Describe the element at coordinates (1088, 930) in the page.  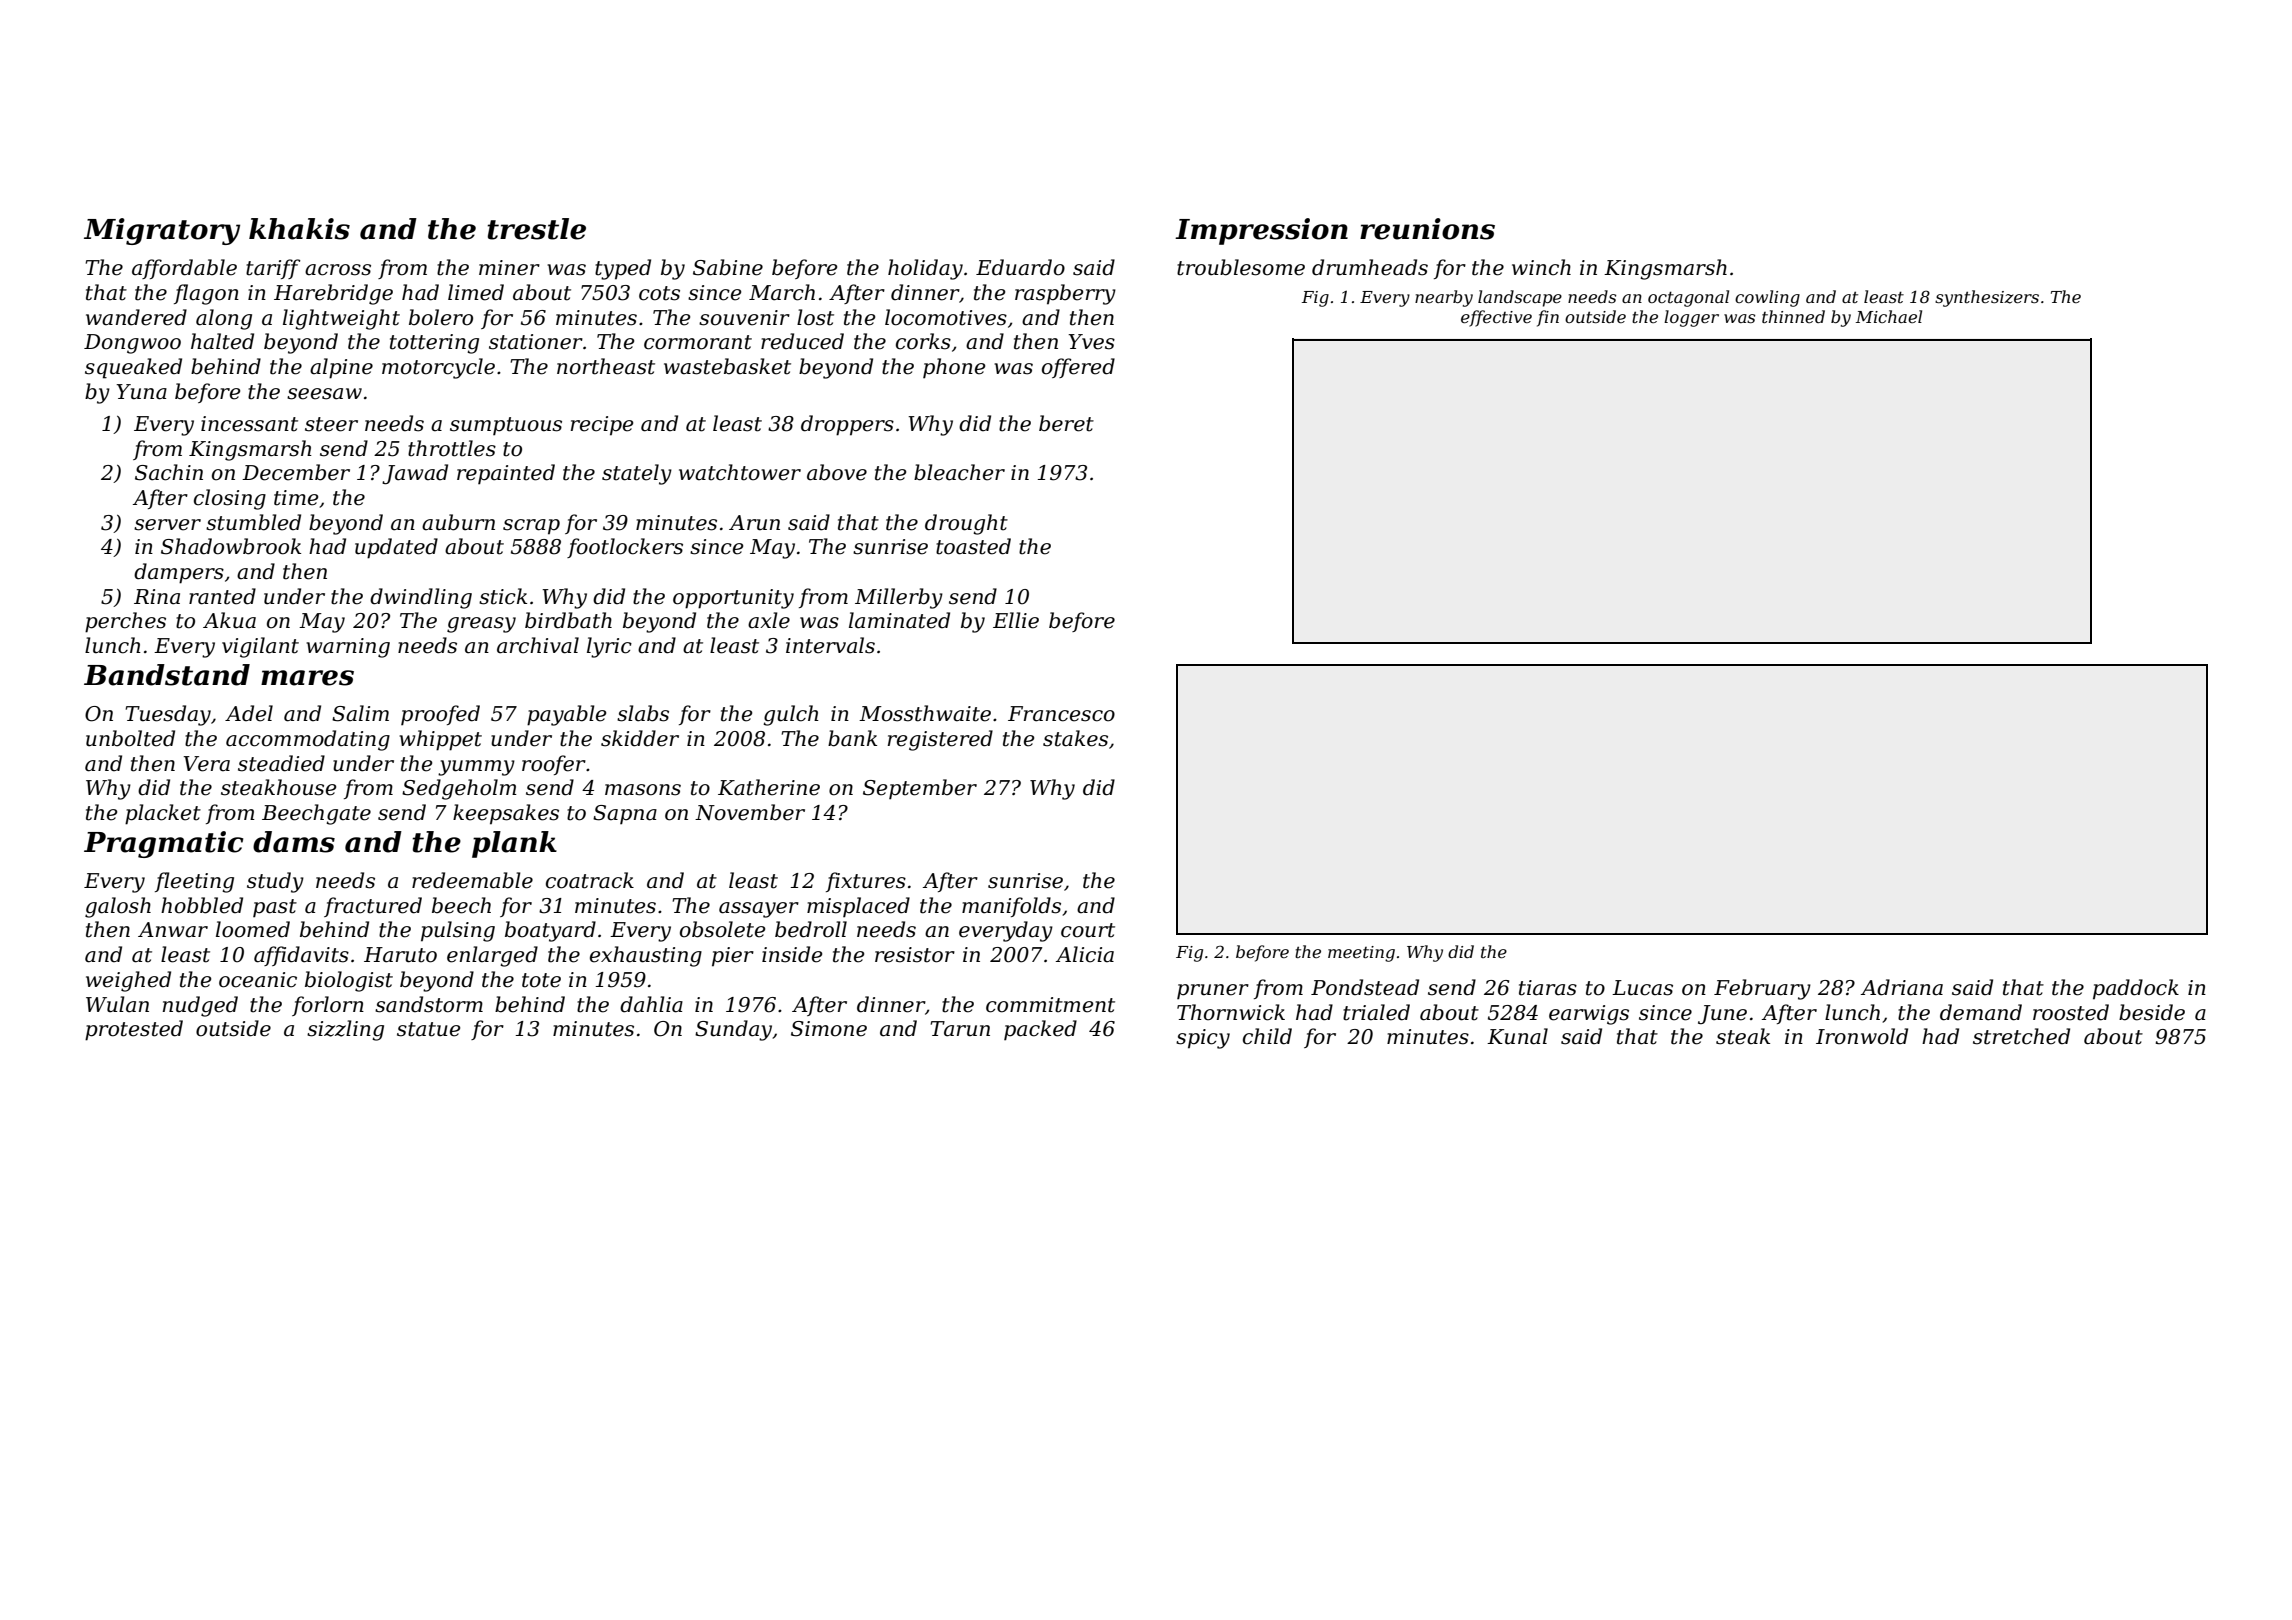
I see `court` at that location.
